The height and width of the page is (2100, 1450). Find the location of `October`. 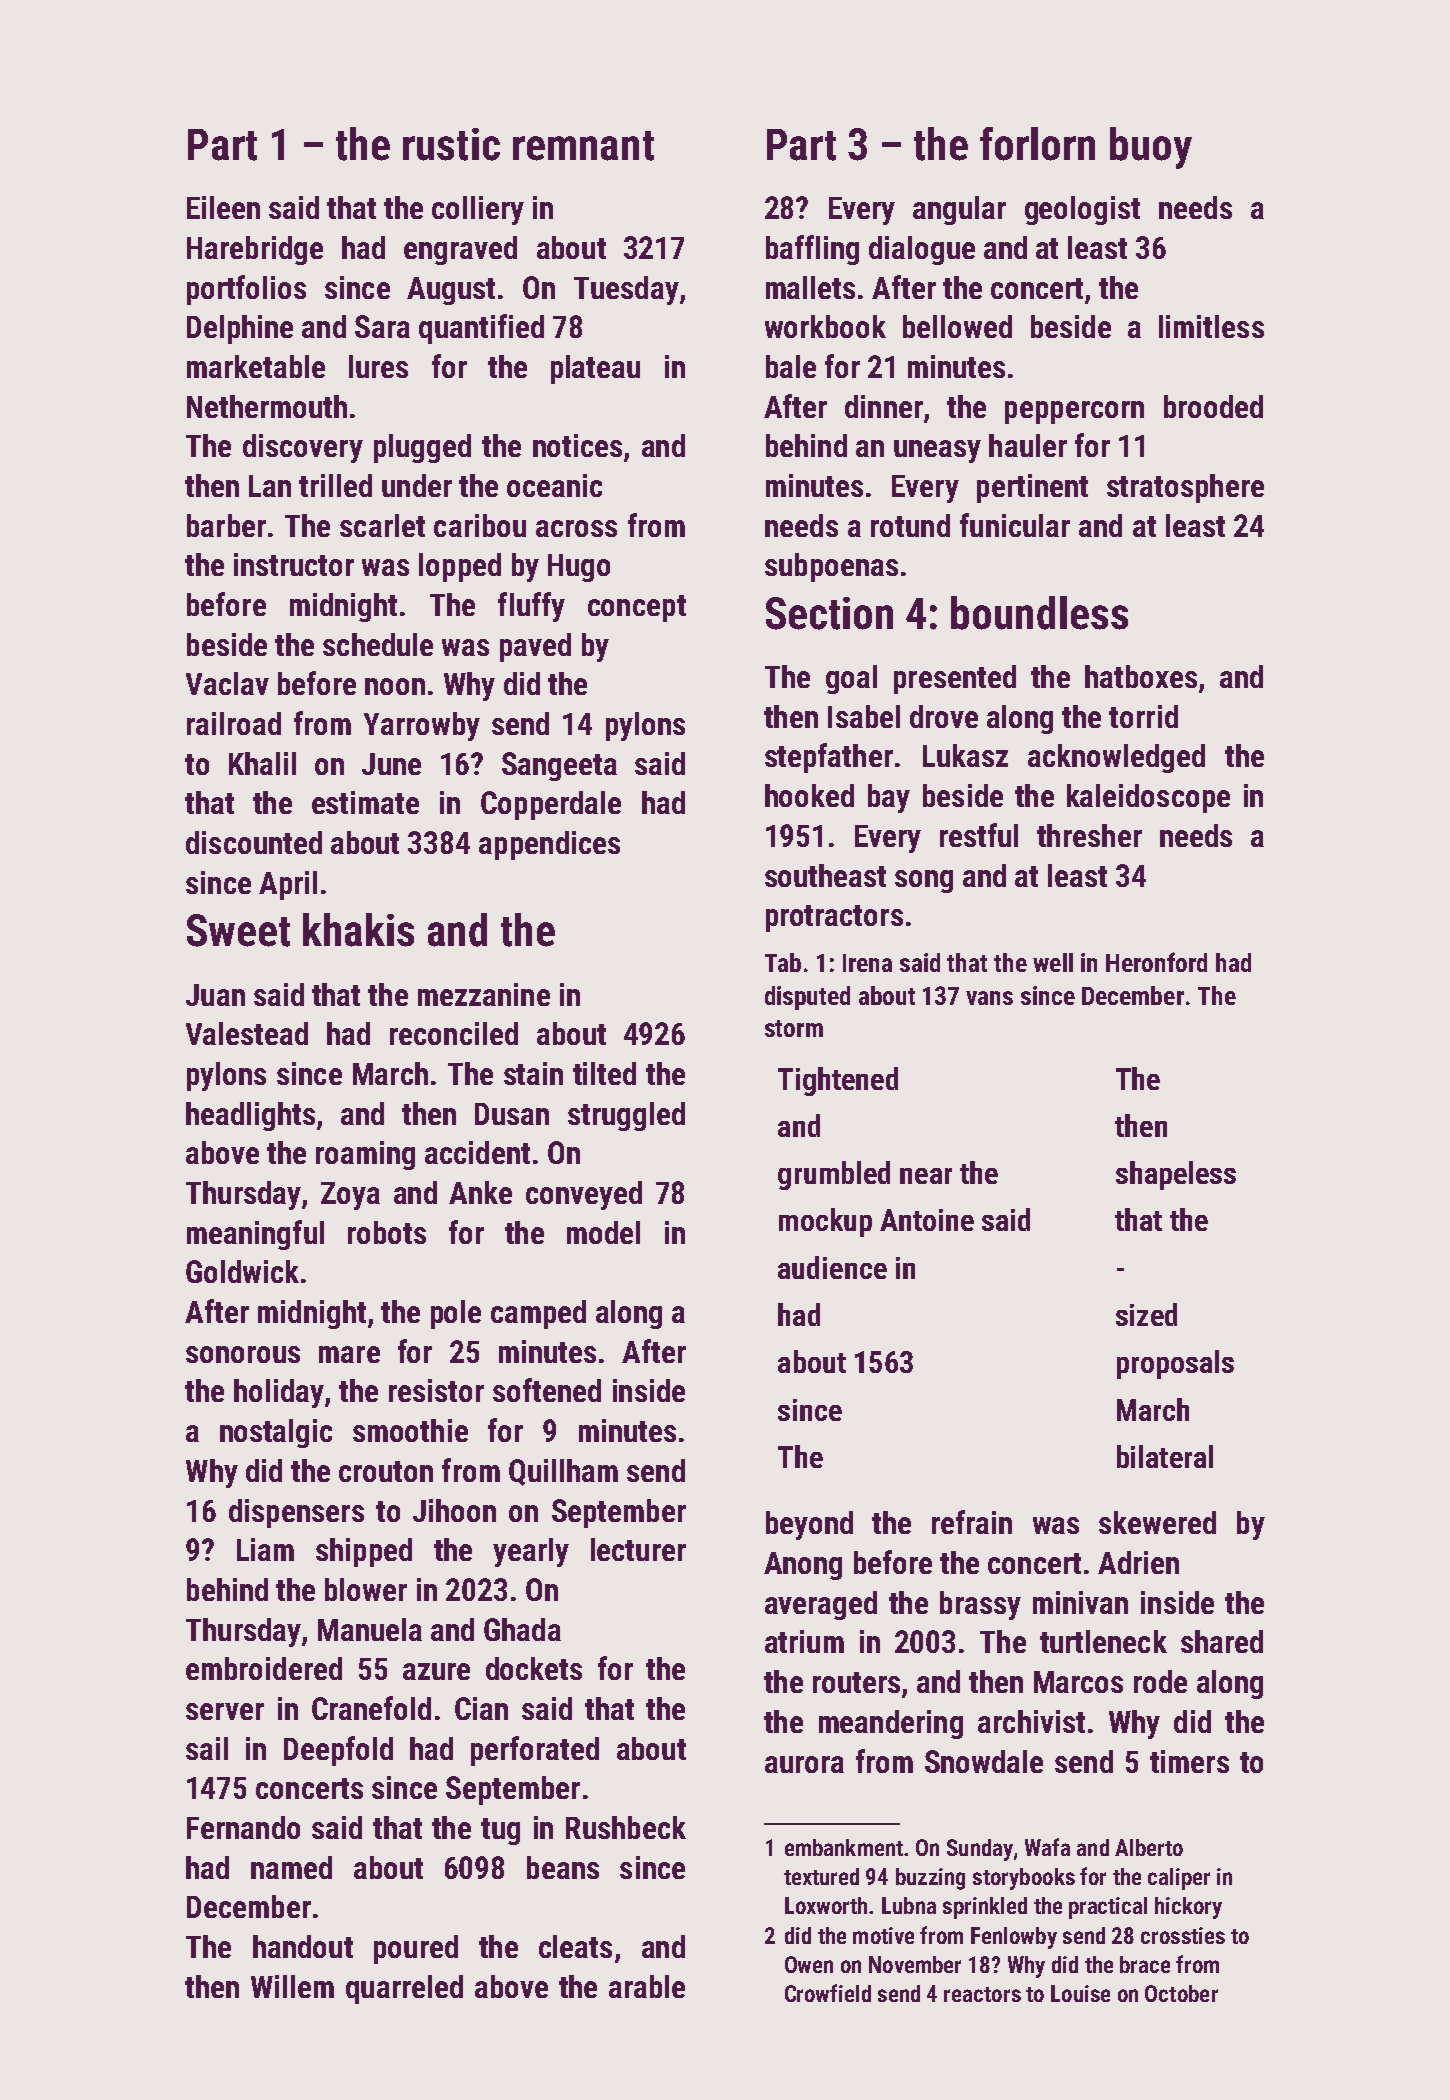

October is located at coordinates (1181, 1993).
